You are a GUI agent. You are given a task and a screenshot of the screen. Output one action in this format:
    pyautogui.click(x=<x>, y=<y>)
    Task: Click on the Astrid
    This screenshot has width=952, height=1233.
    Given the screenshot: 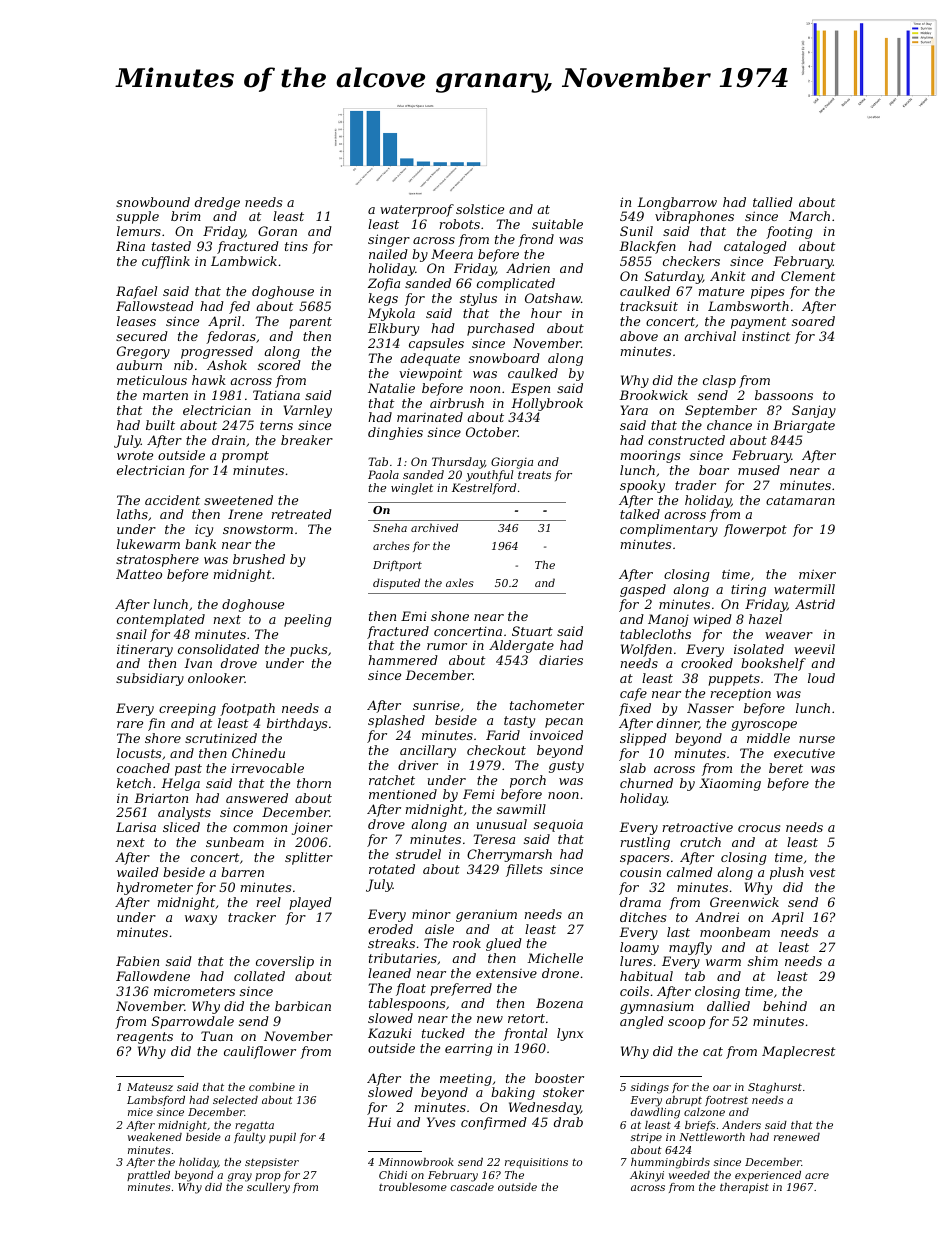 What is the action you would take?
    pyautogui.click(x=815, y=604)
